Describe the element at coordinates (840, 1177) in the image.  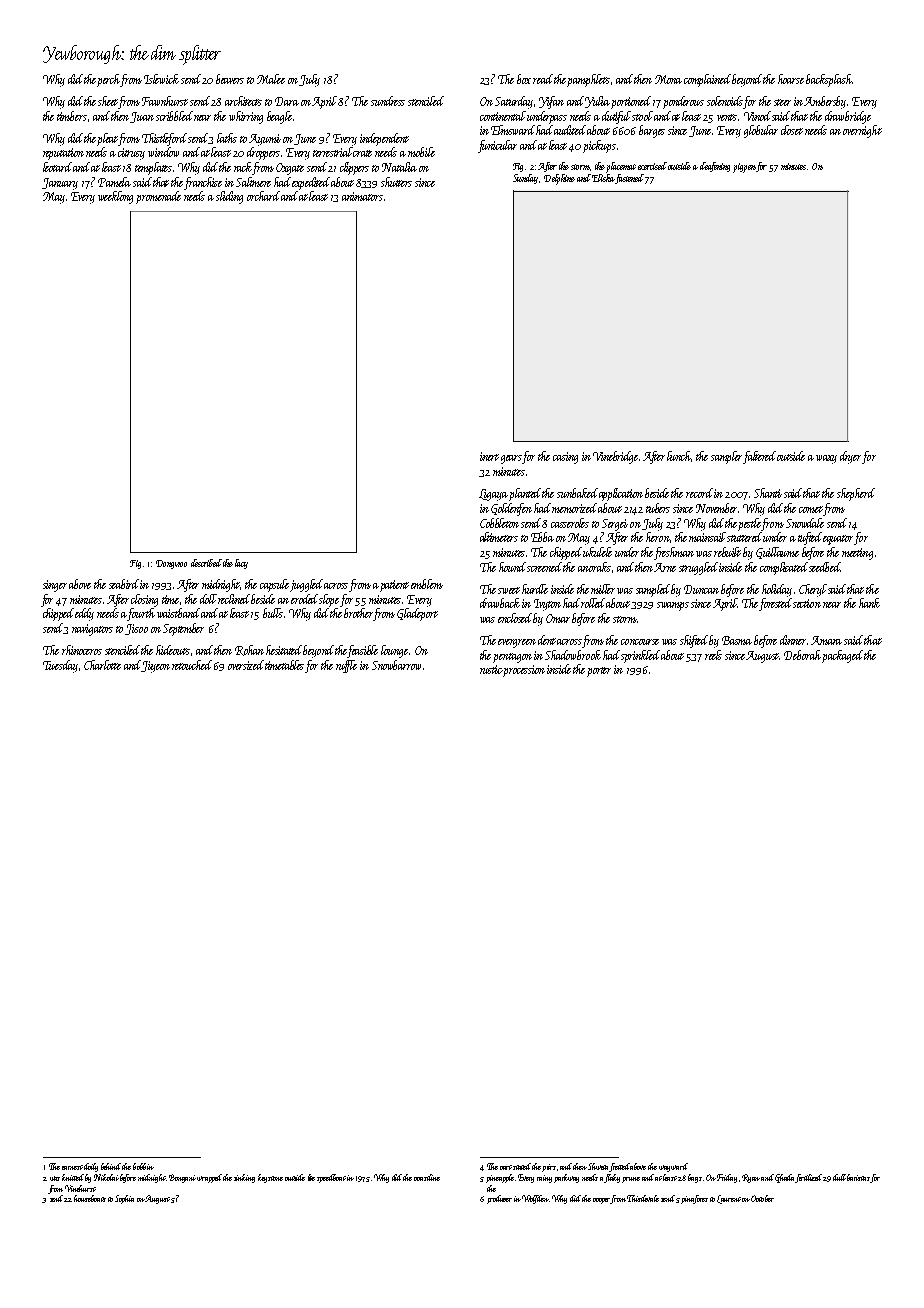
I see `dull` at that location.
